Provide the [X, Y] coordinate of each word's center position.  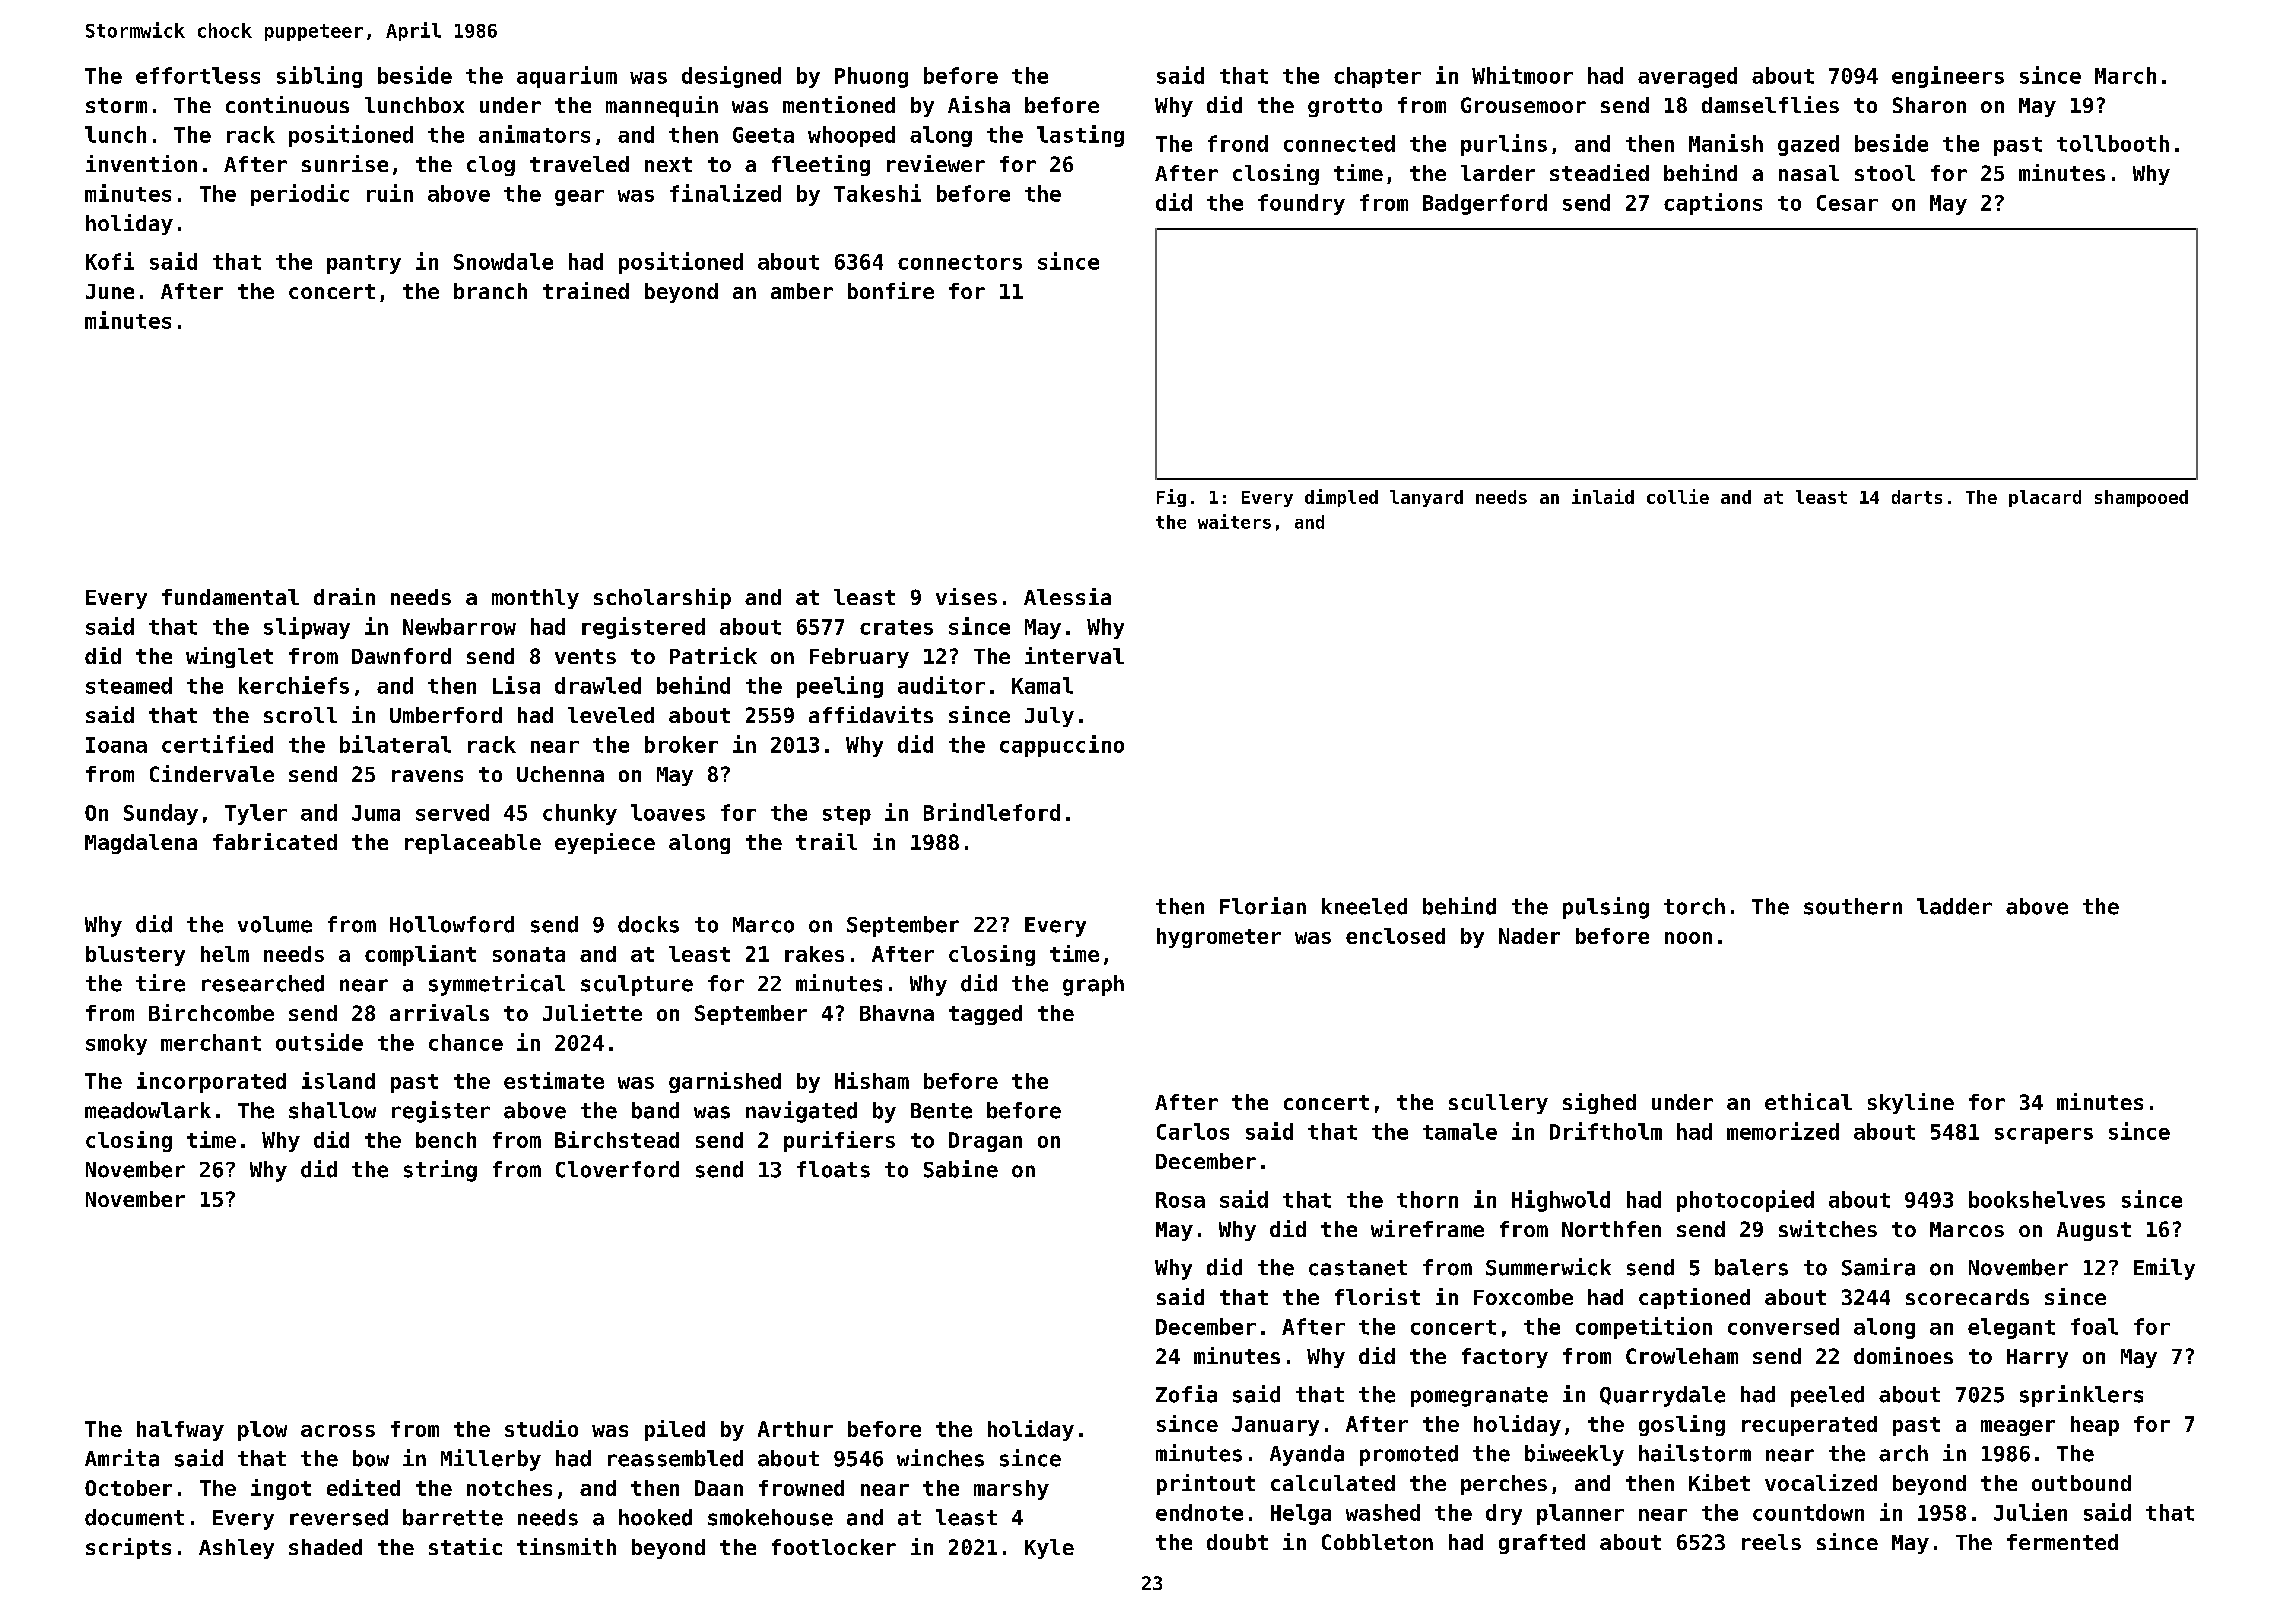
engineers [1948, 77]
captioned [1694, 1298]
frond [1238, 143]
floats [833, 1169]
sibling [319, 77]
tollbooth [2113, 143]
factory [1505, 1358]
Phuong [871, 77]
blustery [135, 956]
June [110, 291]
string [440, 1171]
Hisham [872, 1080]
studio [541, 1428]
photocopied [1745, 1201]
